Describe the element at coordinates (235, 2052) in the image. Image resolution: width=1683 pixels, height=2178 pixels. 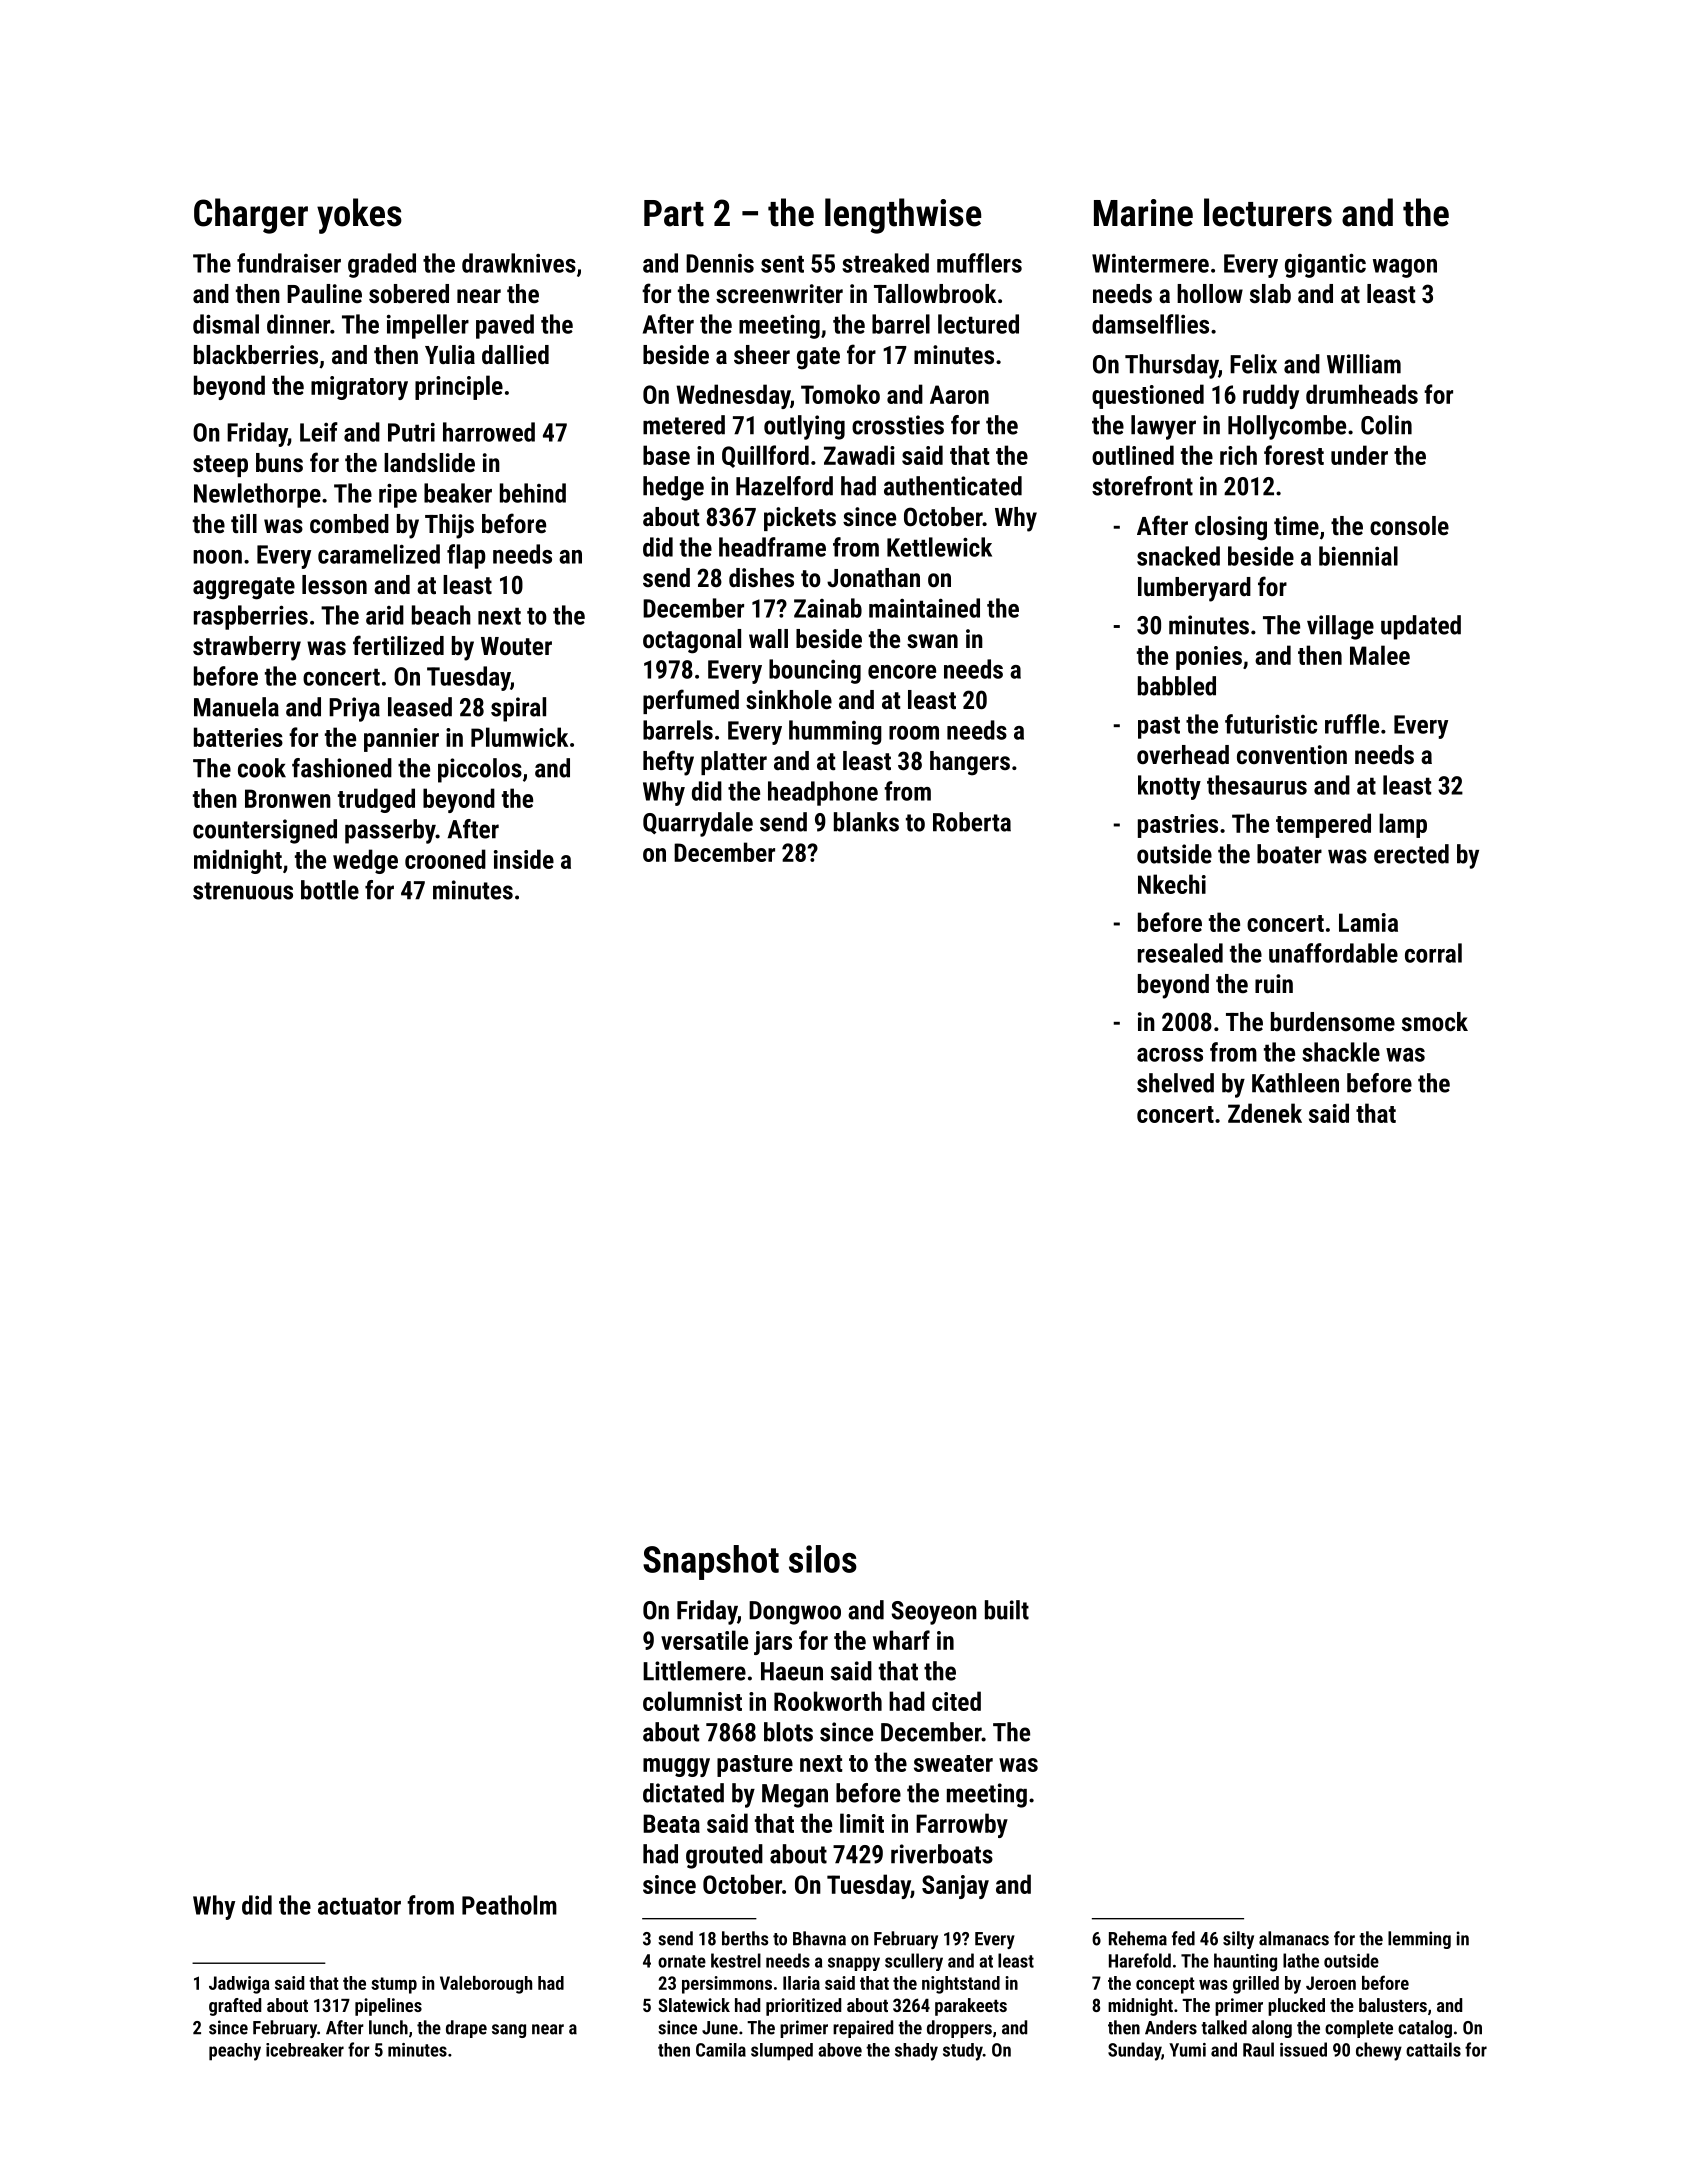
I see `peachy` at that location.
